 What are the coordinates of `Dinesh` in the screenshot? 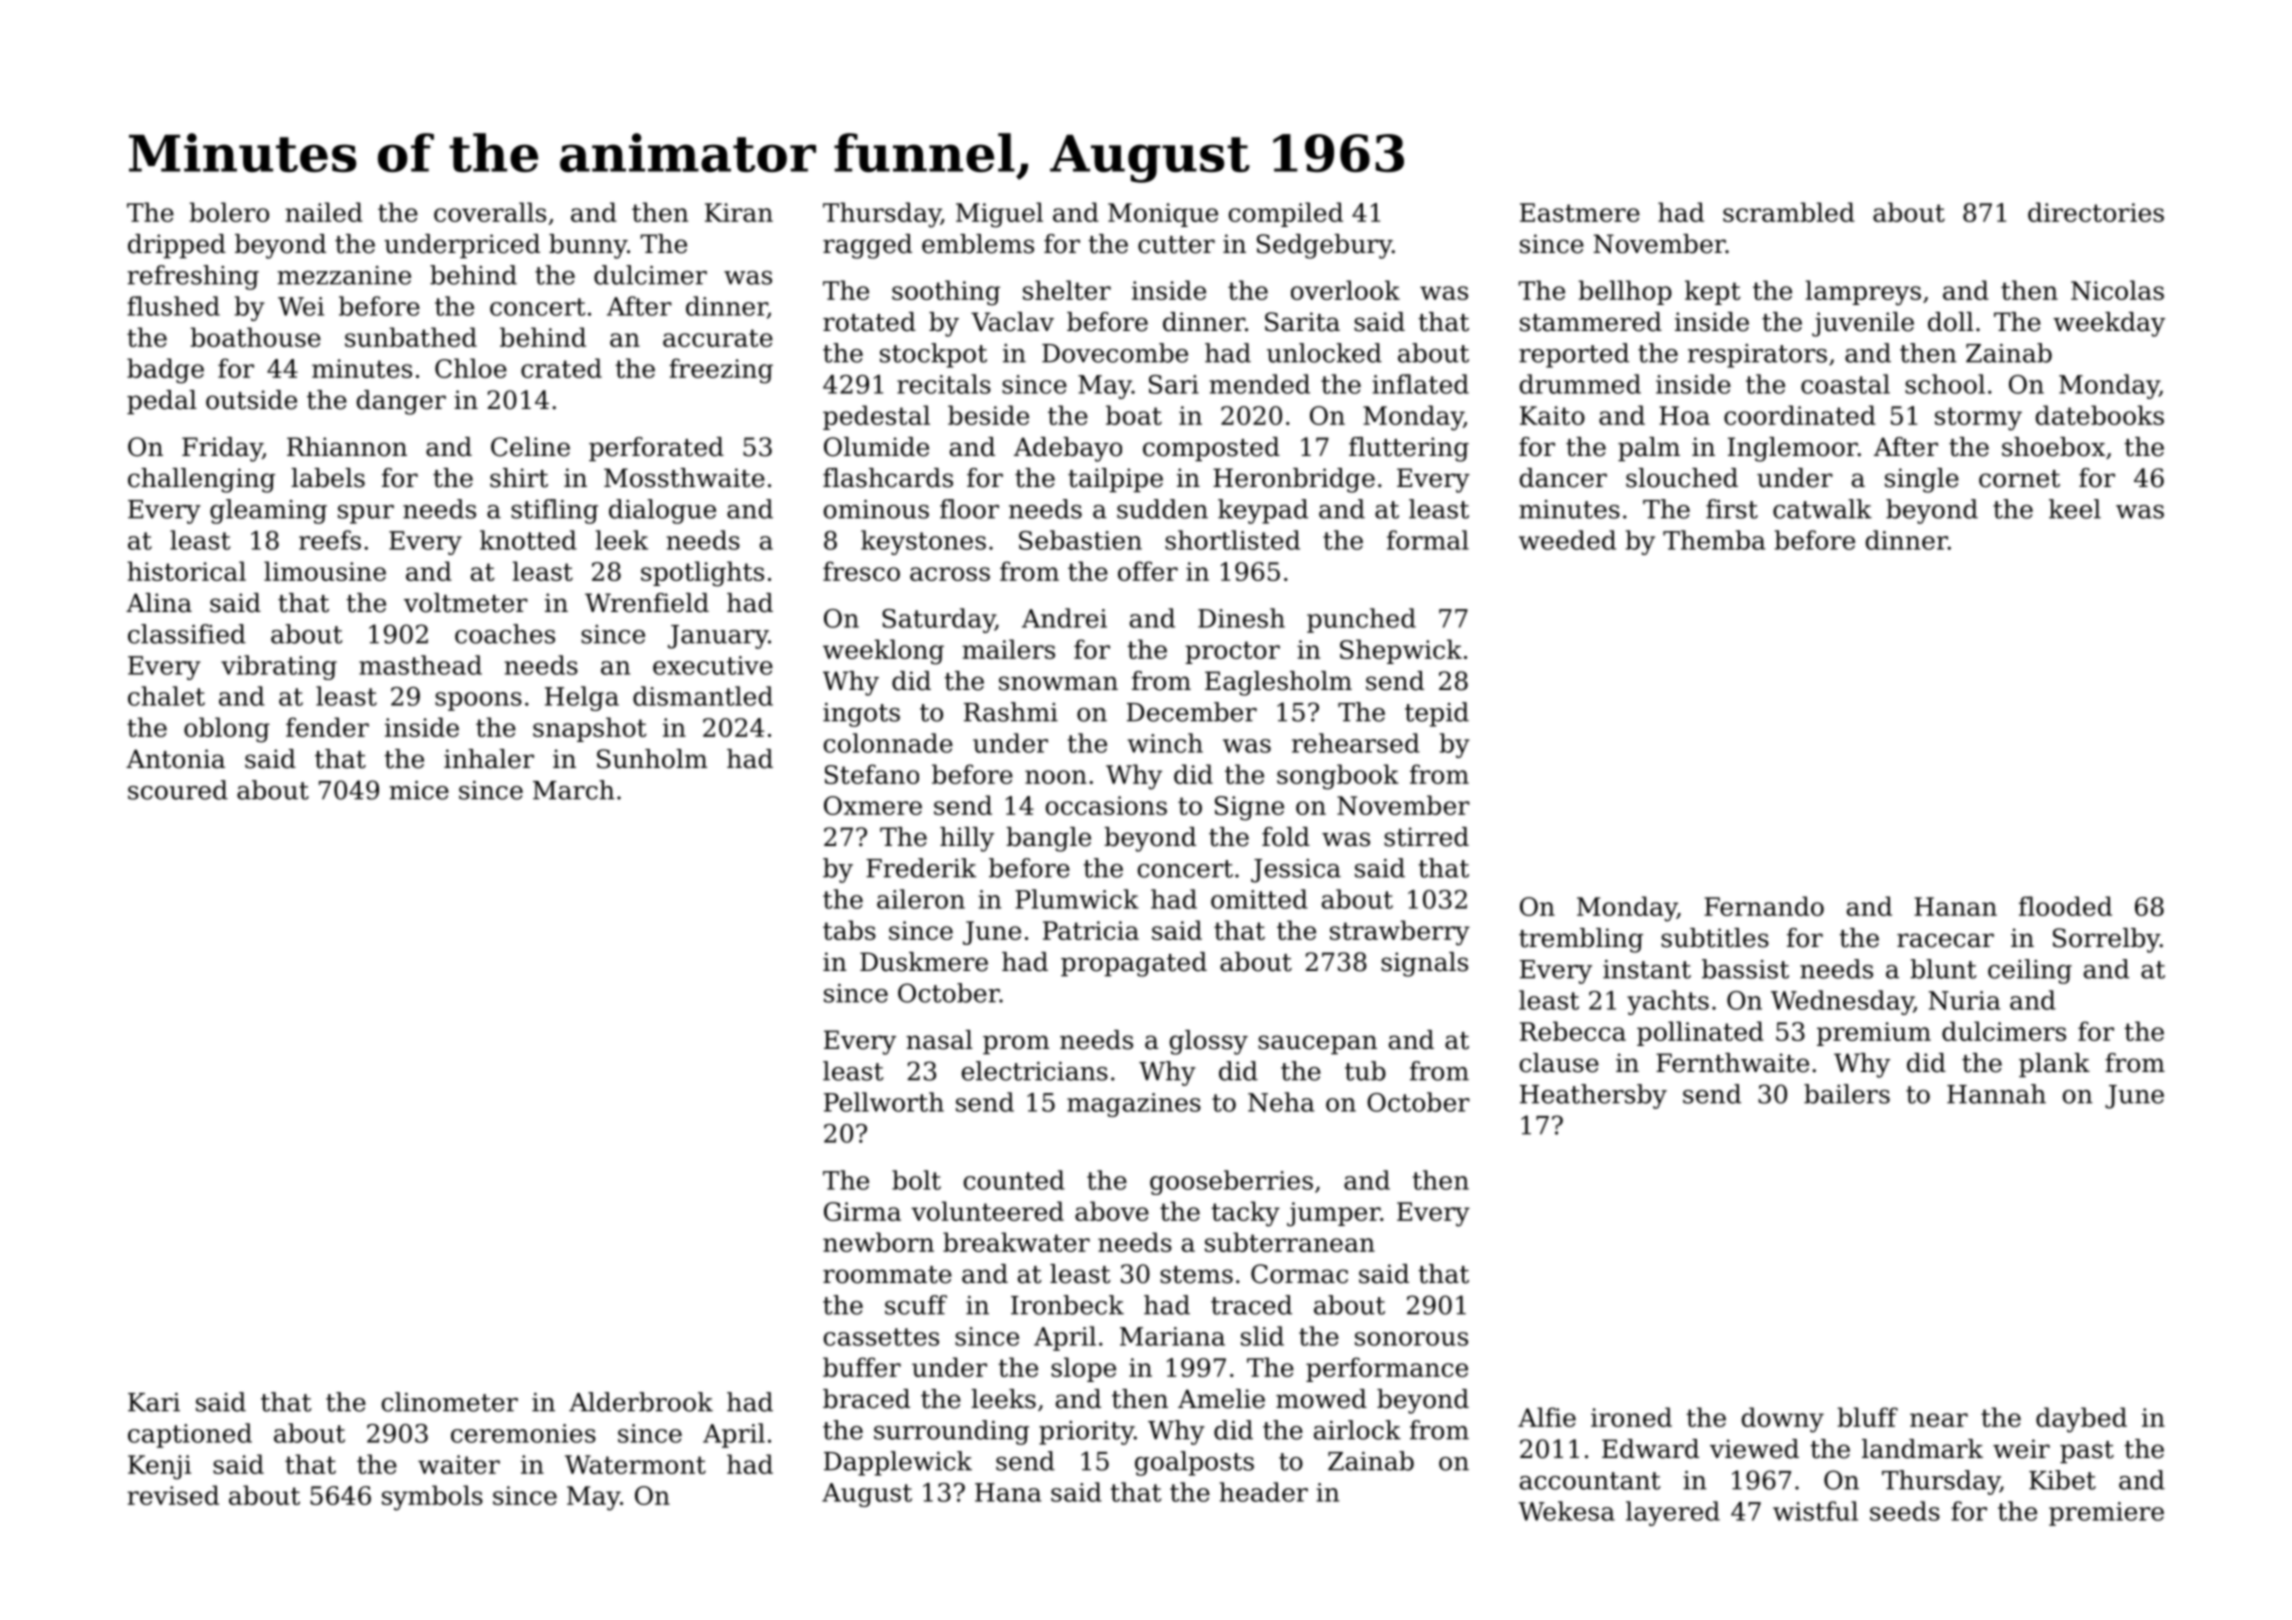 It's located at (1241, 618).
